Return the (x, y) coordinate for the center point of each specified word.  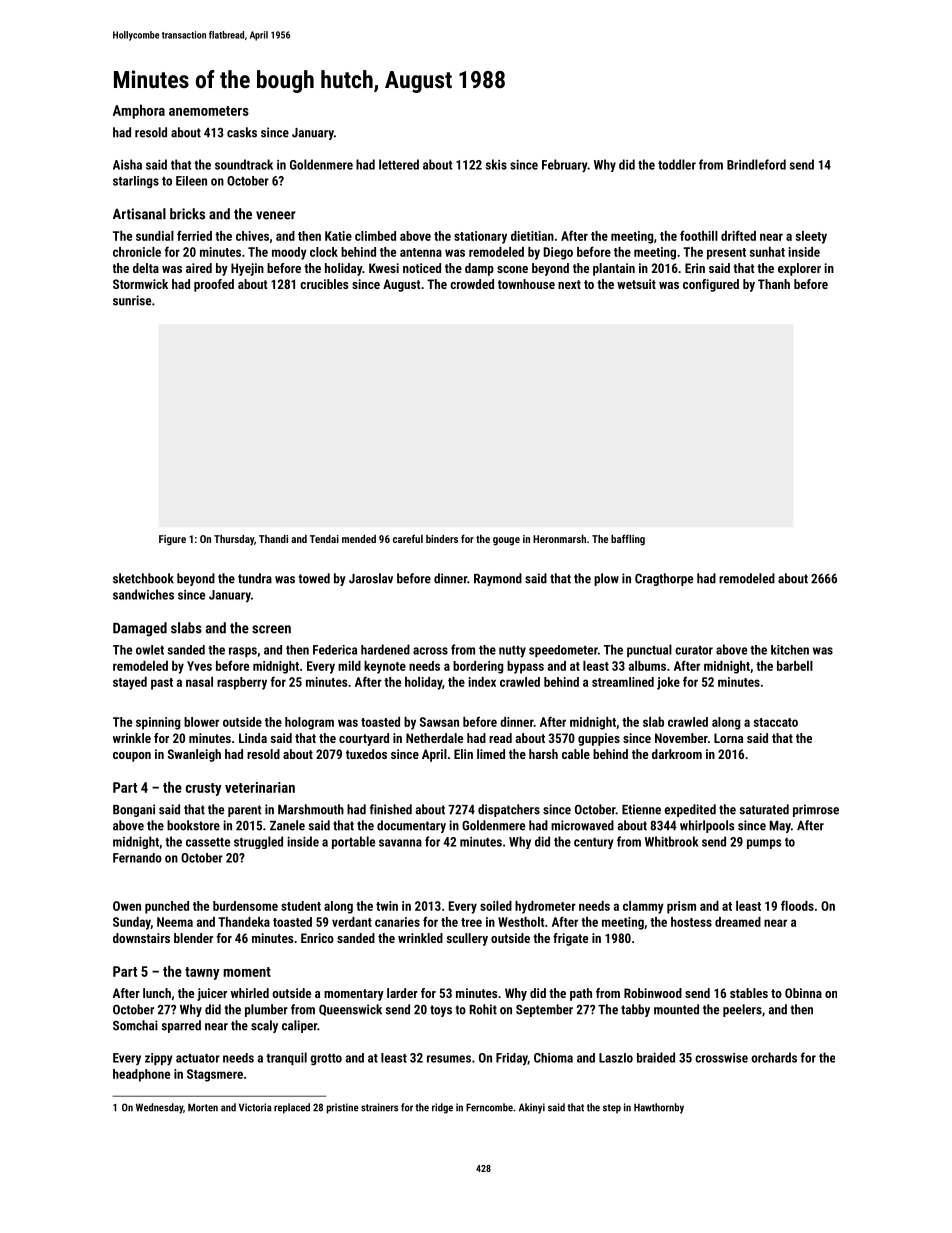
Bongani (134, 810)
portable (353, 842)
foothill (699, 235)
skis (496, 164)
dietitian (532, 236)
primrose (816, 810)
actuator (198, 1058)
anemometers (209, 111)
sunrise (132, 300)
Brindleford (756, 164)
